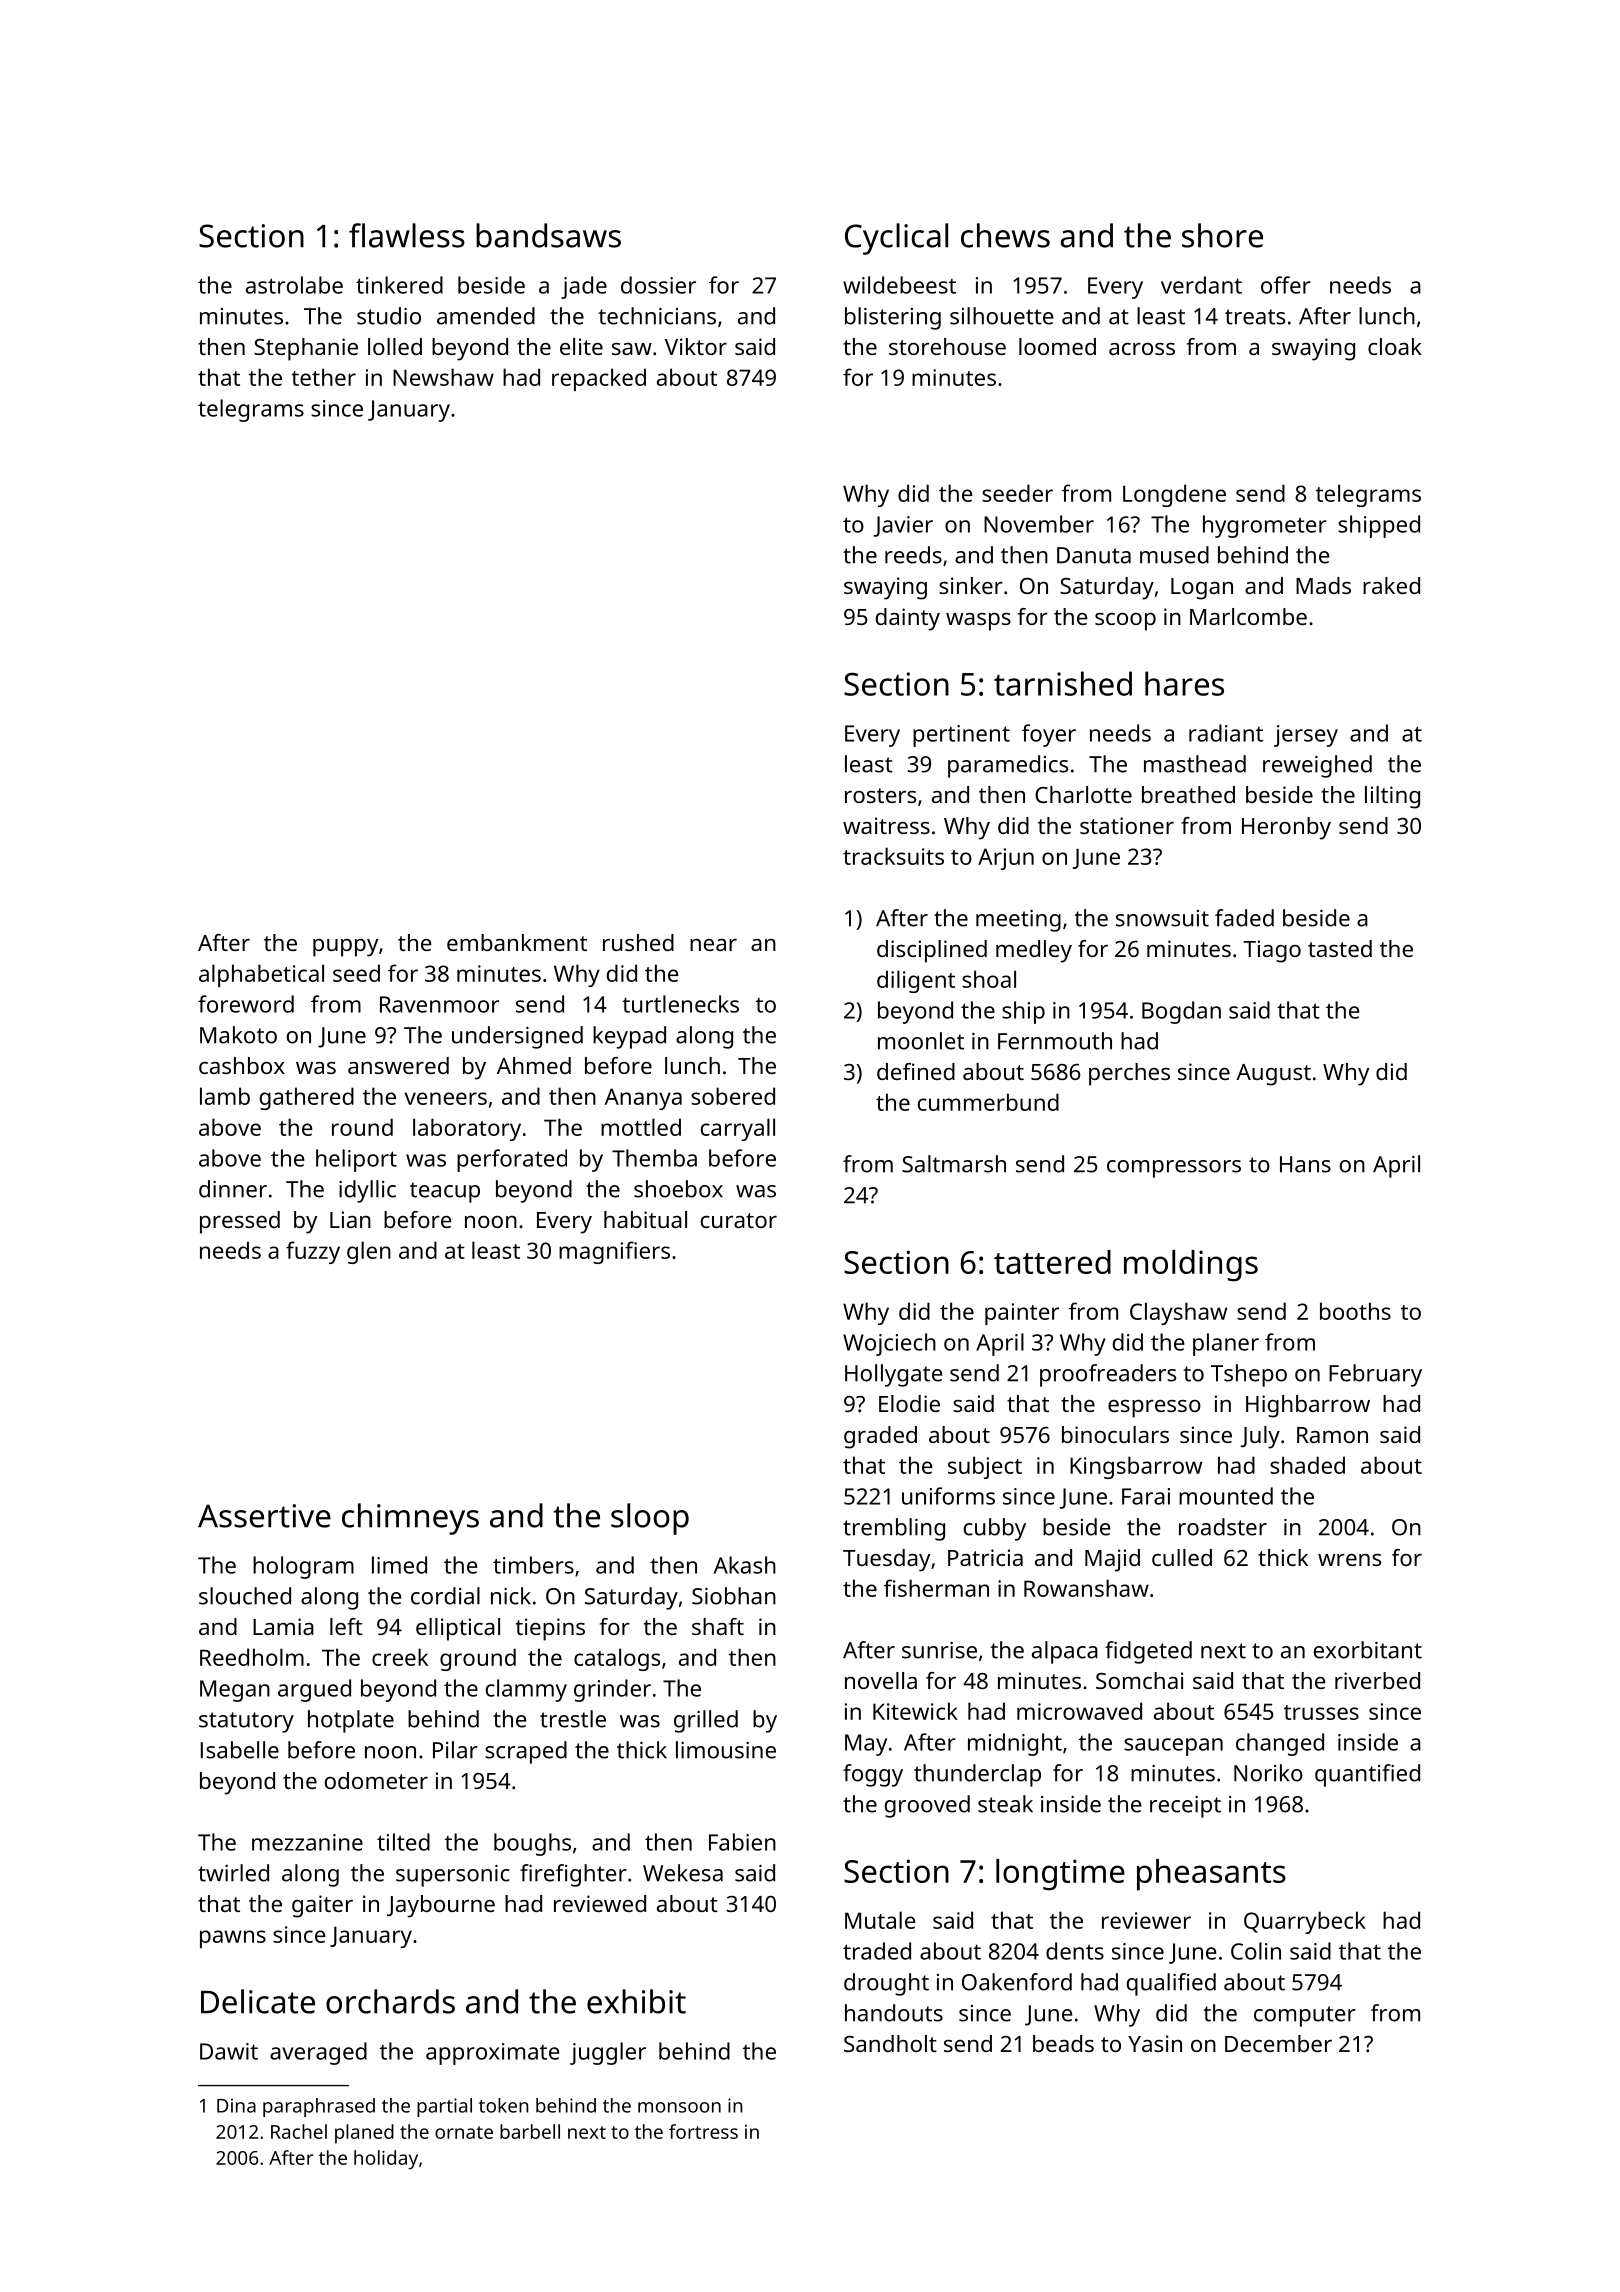 This screenshot has height=2292, width=1620. I want to click on astrolabe, so click(294, 285).
